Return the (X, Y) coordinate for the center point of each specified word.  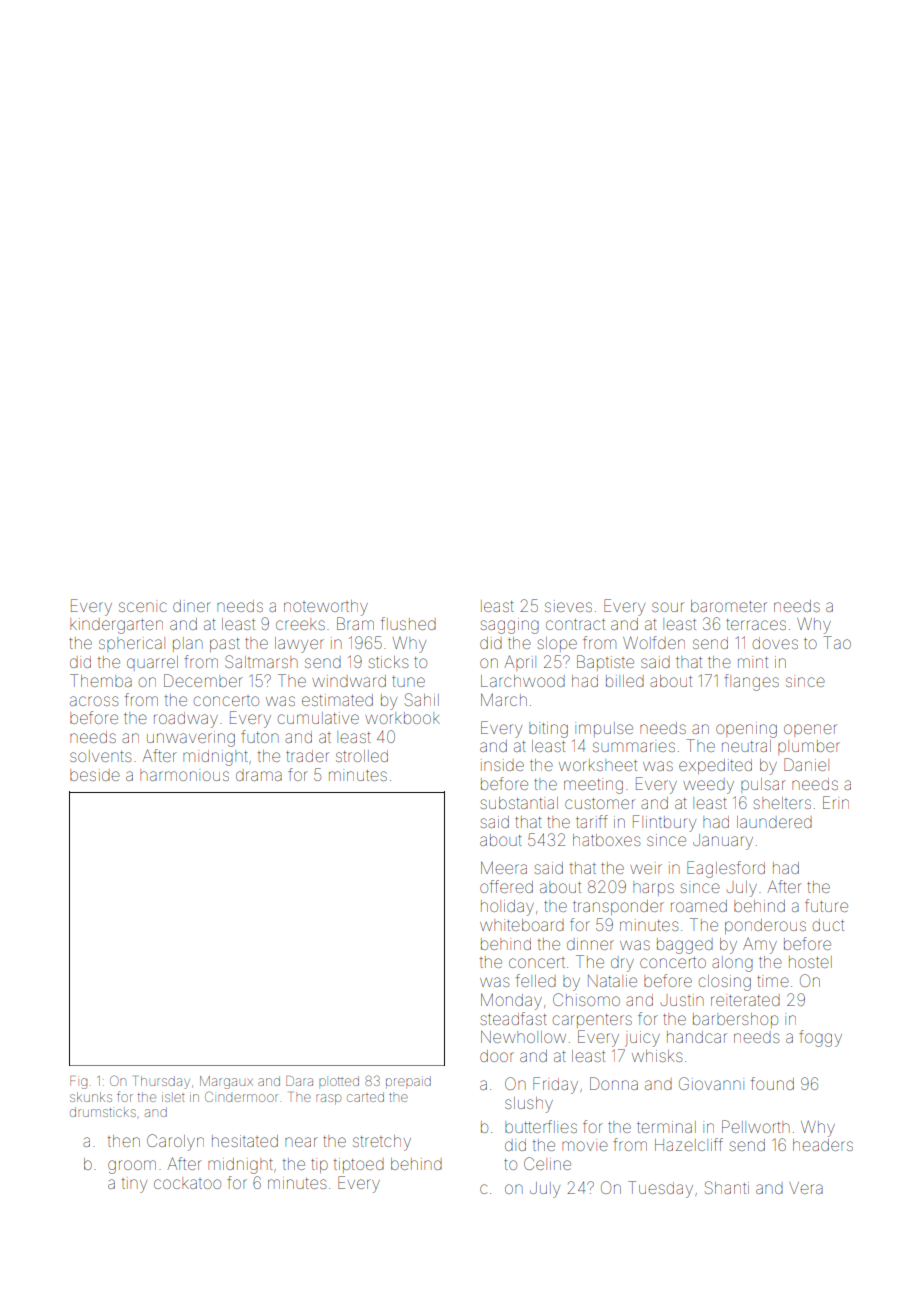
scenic (143, 606)
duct (828, 925)
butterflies (541, 1126)
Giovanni (711, 1083)
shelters (782, 803)
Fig (78, 1082)
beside (95, 775)
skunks (91, 1097)
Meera (504, 867)
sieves (568, 606)
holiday (507, 908)
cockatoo (187, 1183)
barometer (729, 606)
